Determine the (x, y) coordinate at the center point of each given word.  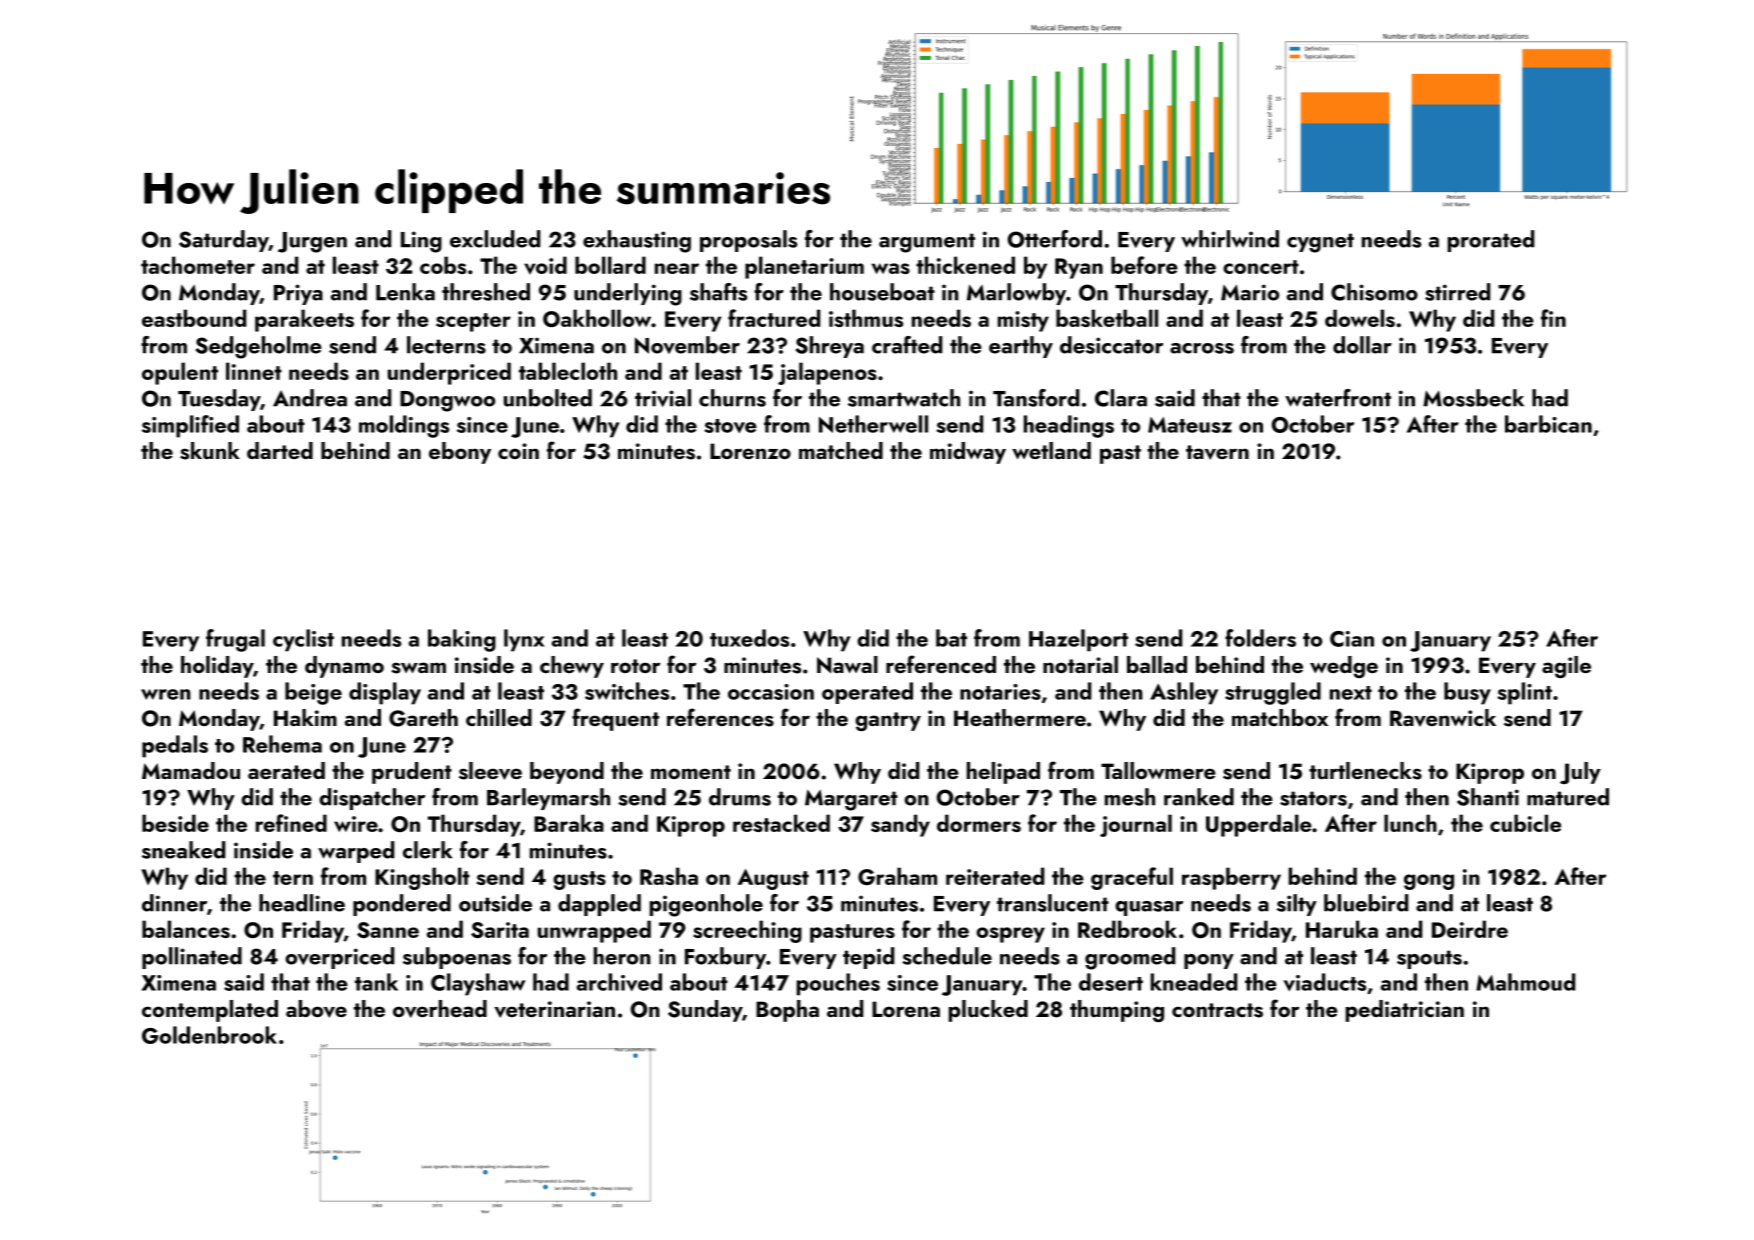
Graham (897, 876)
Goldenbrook (209, 1035)
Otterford (1055, 239)
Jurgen (312, 242)
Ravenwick (1443, 718)
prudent (412, 773)
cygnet (1320, 243)
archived (619, 982)
